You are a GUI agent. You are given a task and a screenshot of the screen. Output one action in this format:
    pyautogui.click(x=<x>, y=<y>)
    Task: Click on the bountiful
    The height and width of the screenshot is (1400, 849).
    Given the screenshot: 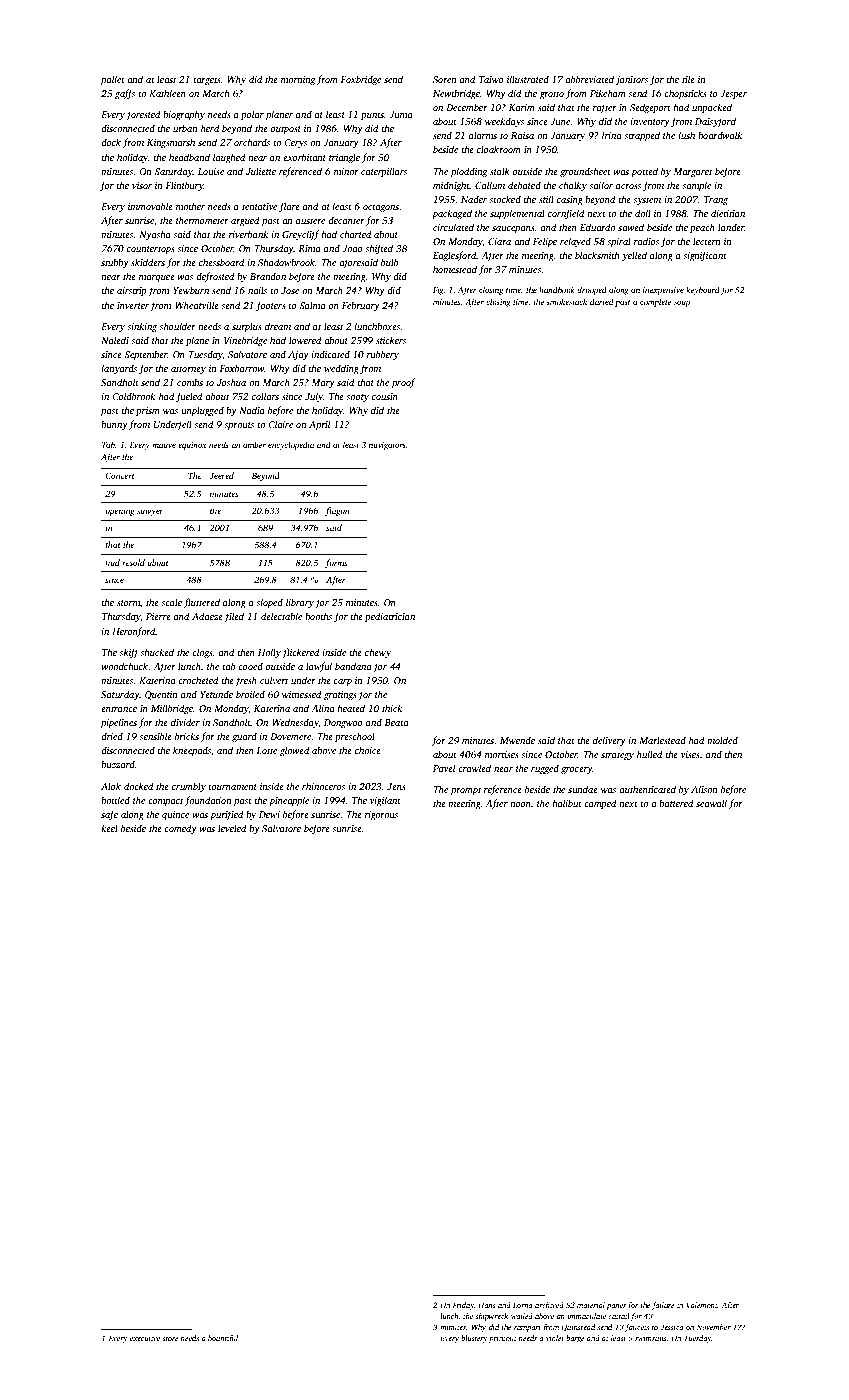 What is the action you would take?
    pyautogui.click(x=223, y=1339)
